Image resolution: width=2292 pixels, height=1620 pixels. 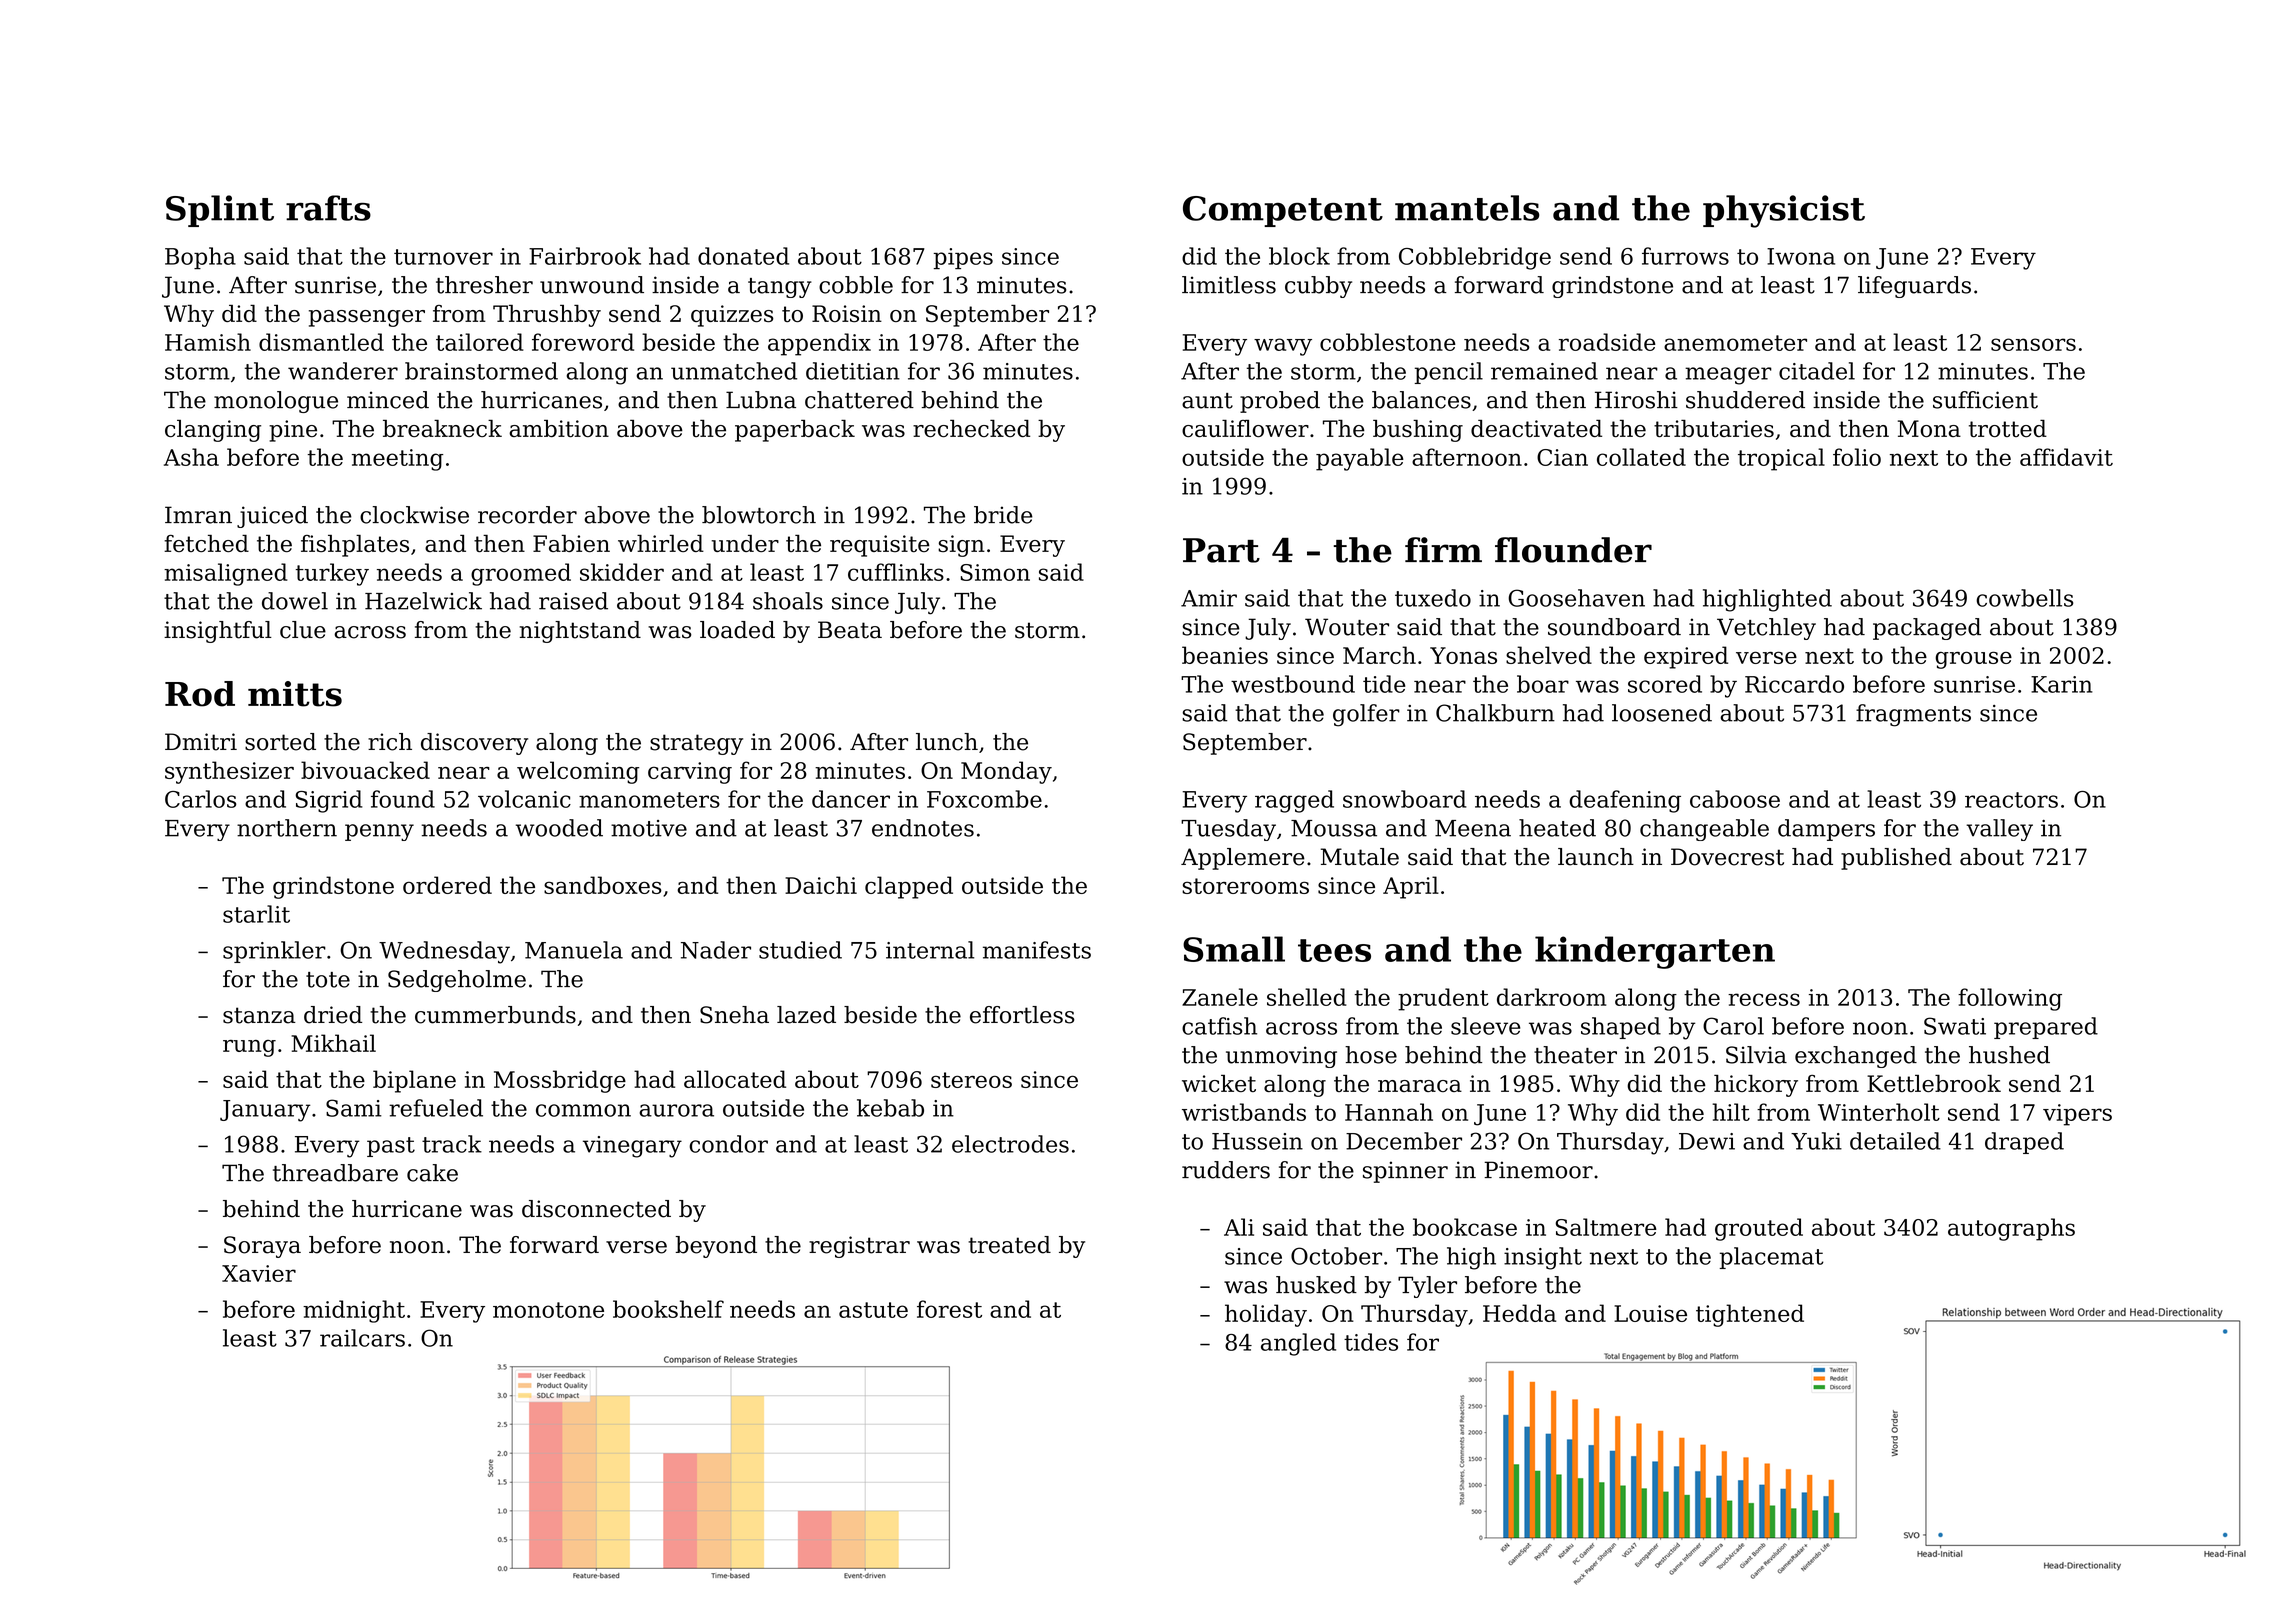 I want to click on physicist, so click(x=1784, y=211).
